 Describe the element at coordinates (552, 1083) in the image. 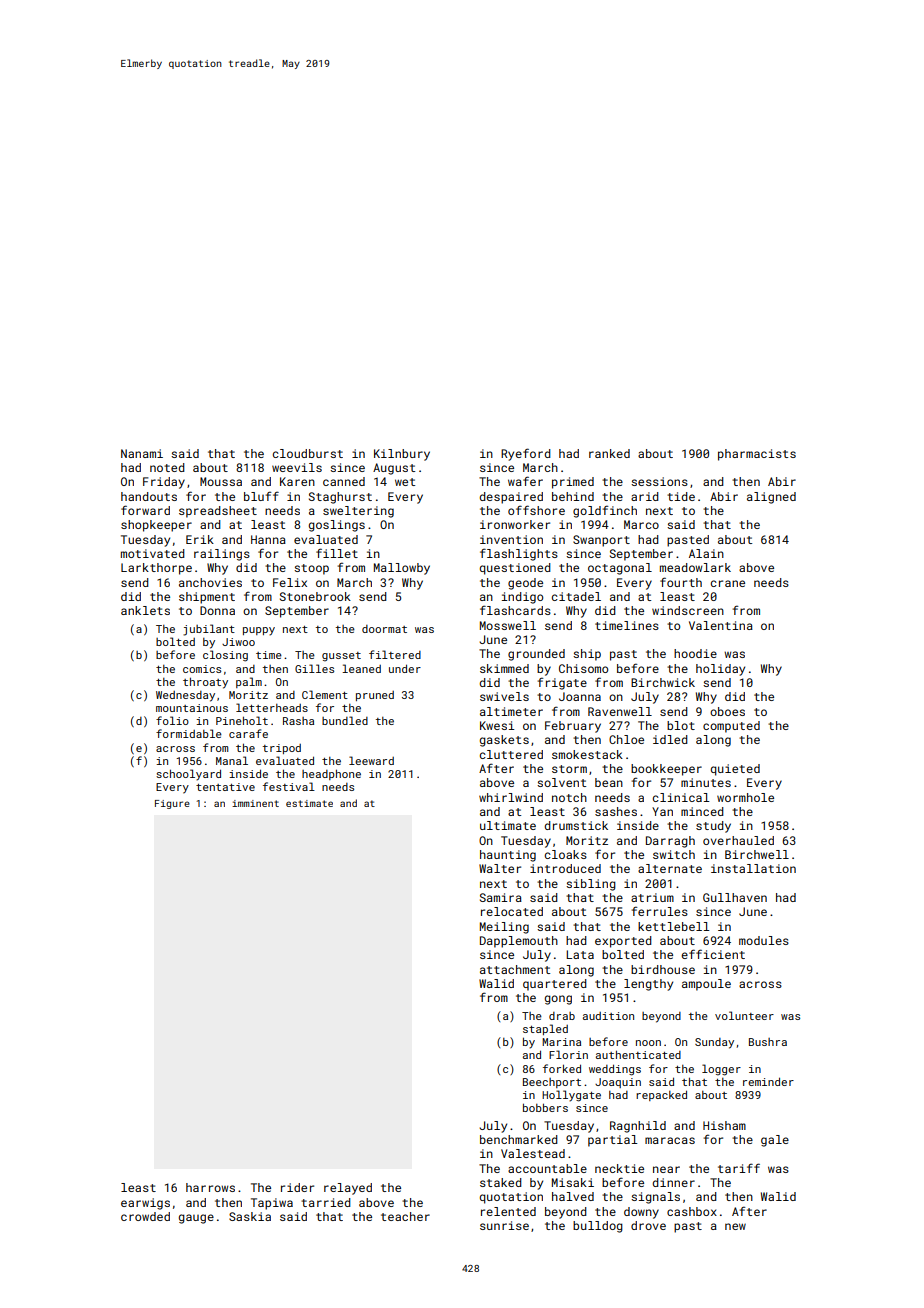

I see `Beechport` at that location.
